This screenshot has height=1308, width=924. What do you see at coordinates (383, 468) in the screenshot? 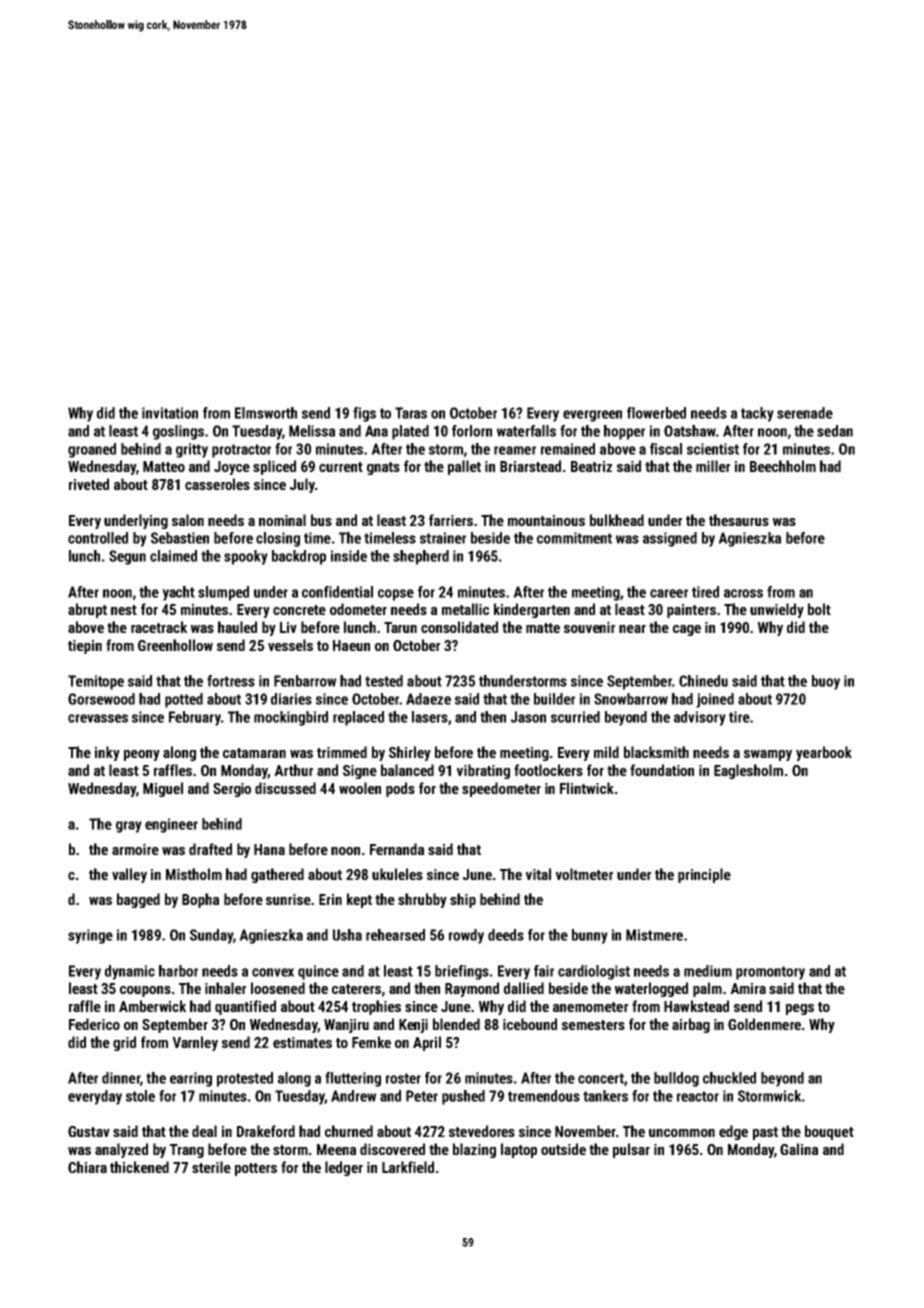
I see `gnats` at bounding box center [383, 468].
